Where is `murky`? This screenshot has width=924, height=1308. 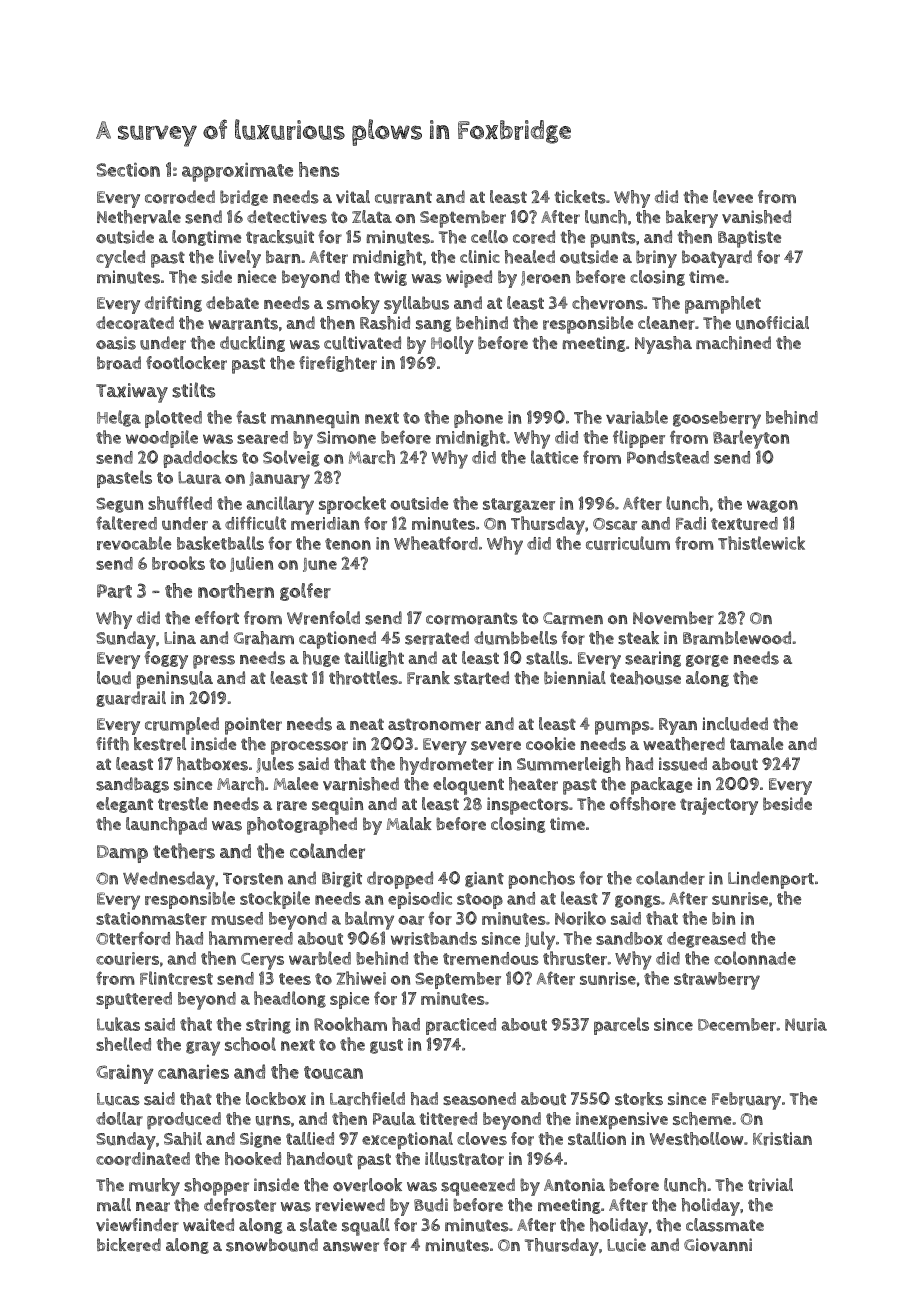
murky is located at coordinates (154, 1187).
